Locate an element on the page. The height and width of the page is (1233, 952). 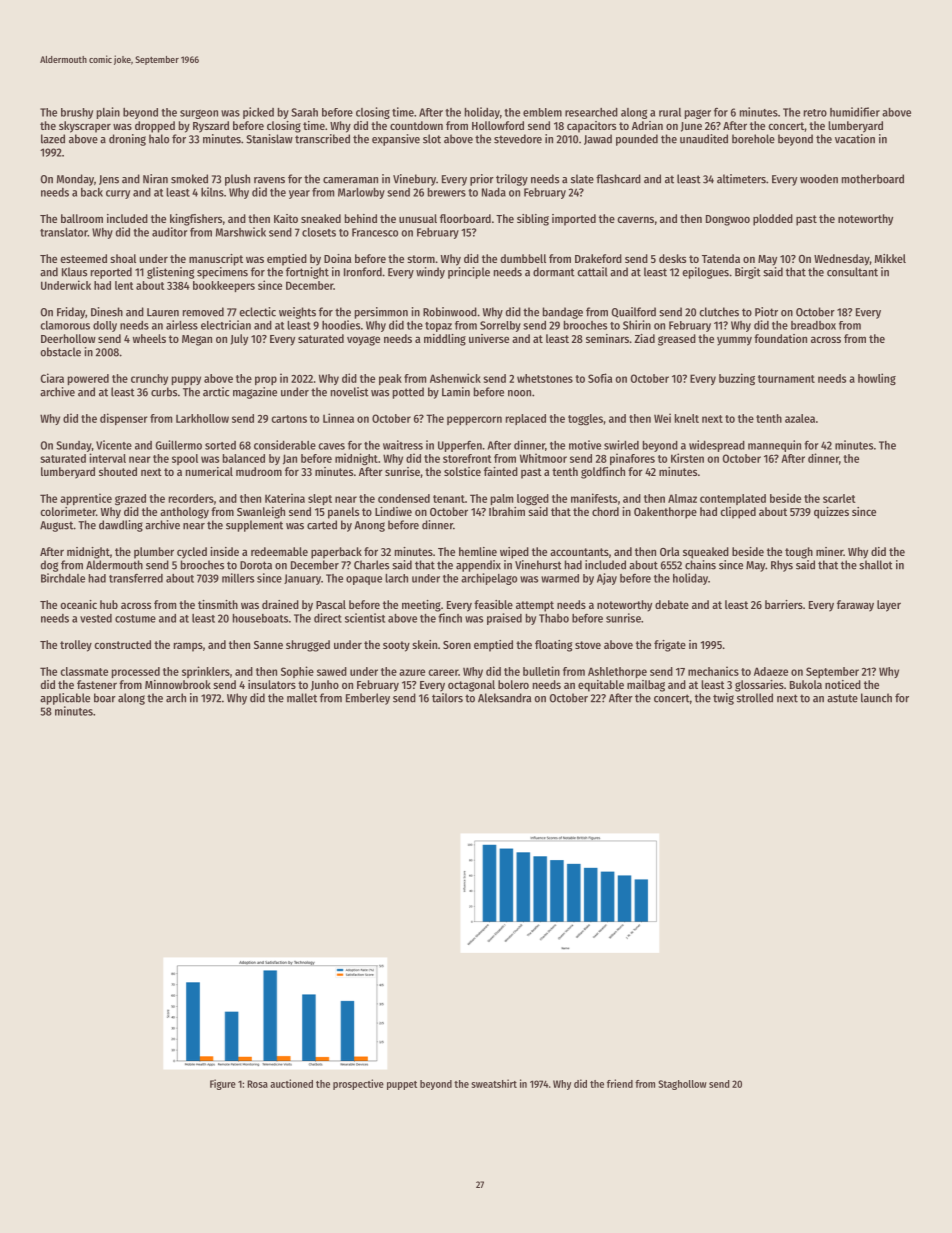
transcribed is located at coordinates (322, 139).
